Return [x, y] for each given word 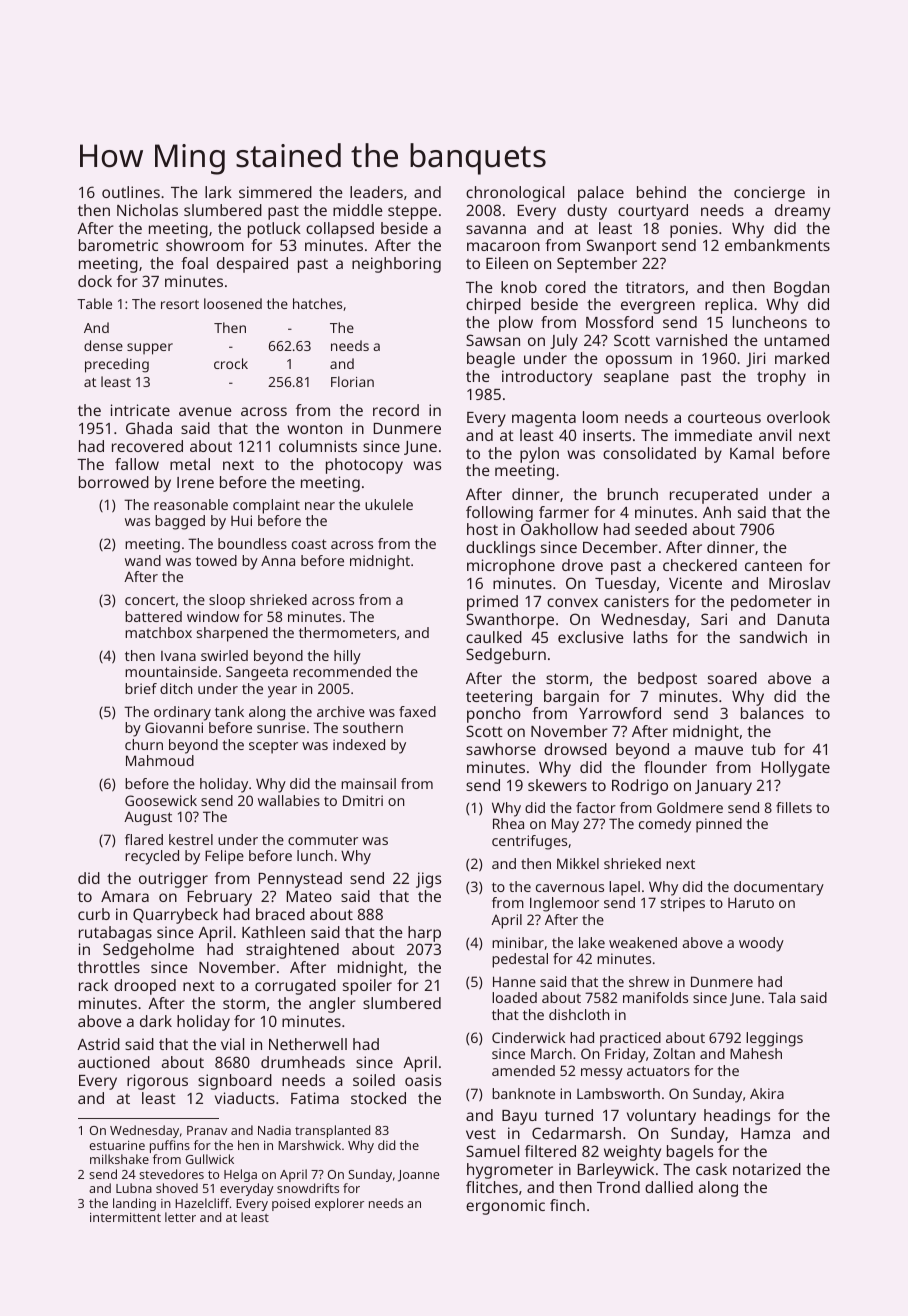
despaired [252, 265]
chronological [515, 194]
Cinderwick [528, 1037]
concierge [769, 194]
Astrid [98, 1044]
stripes [683, 904]
